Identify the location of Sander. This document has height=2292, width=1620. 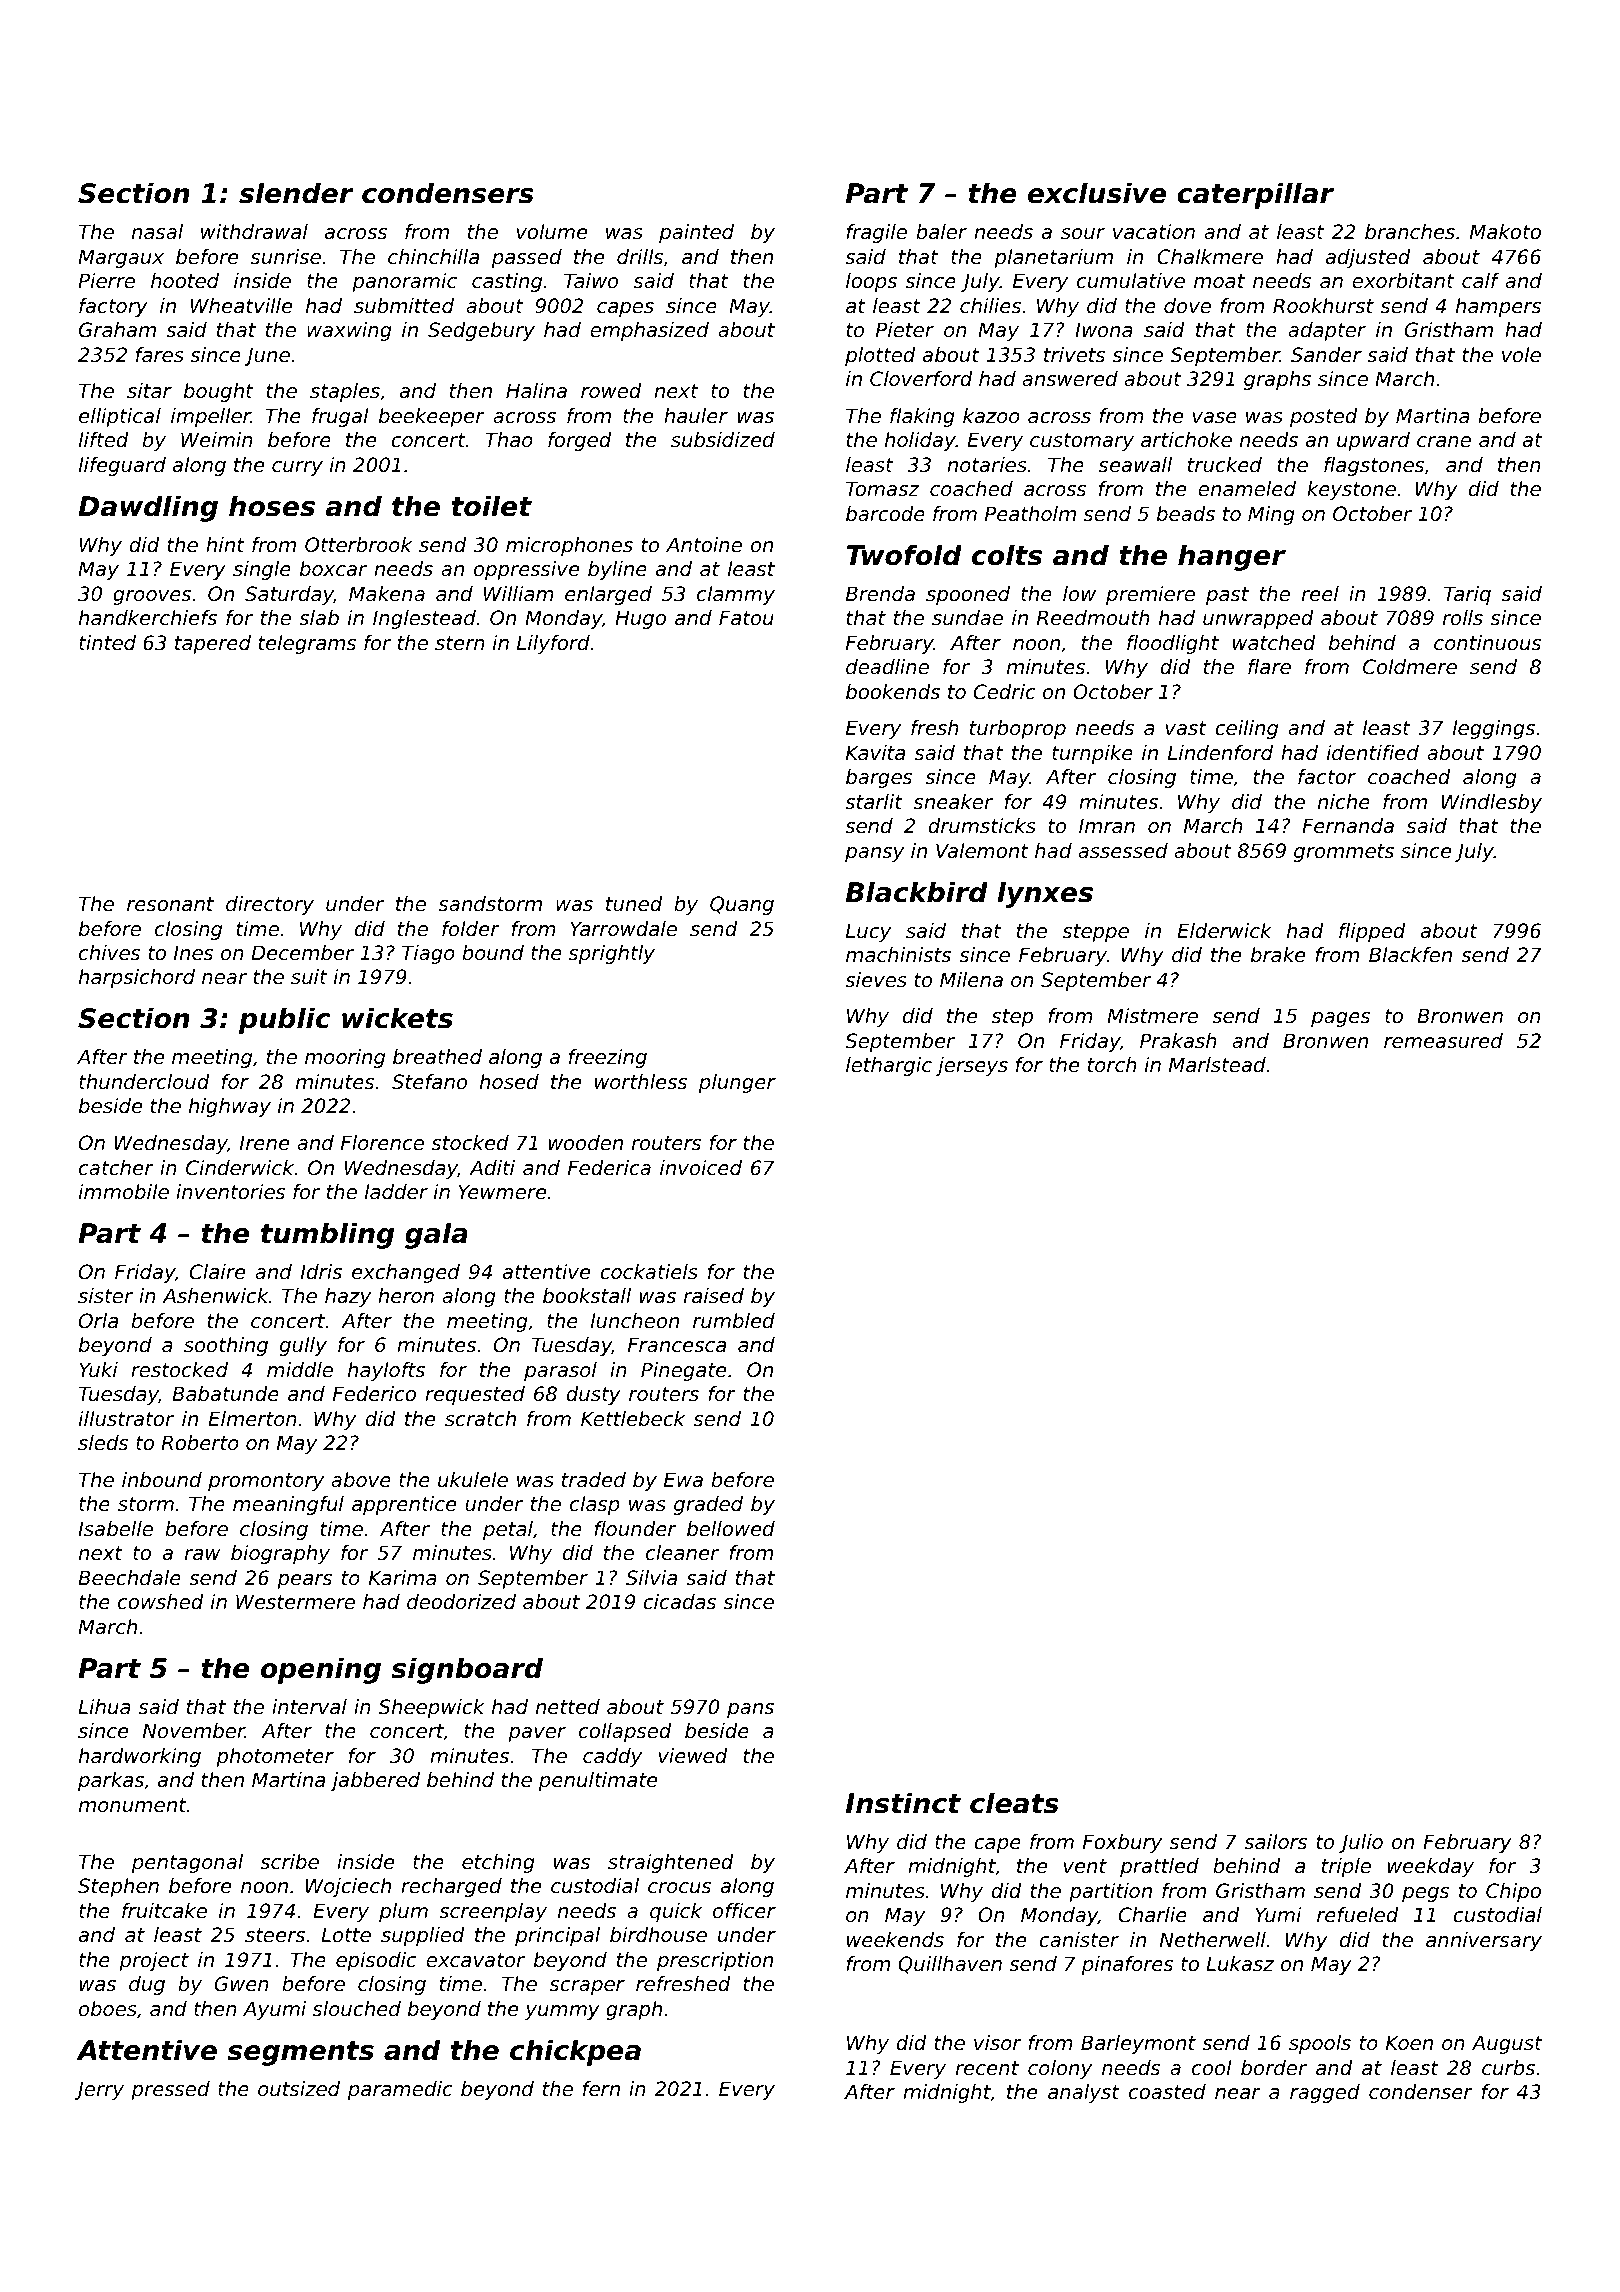
(1326, 355).
